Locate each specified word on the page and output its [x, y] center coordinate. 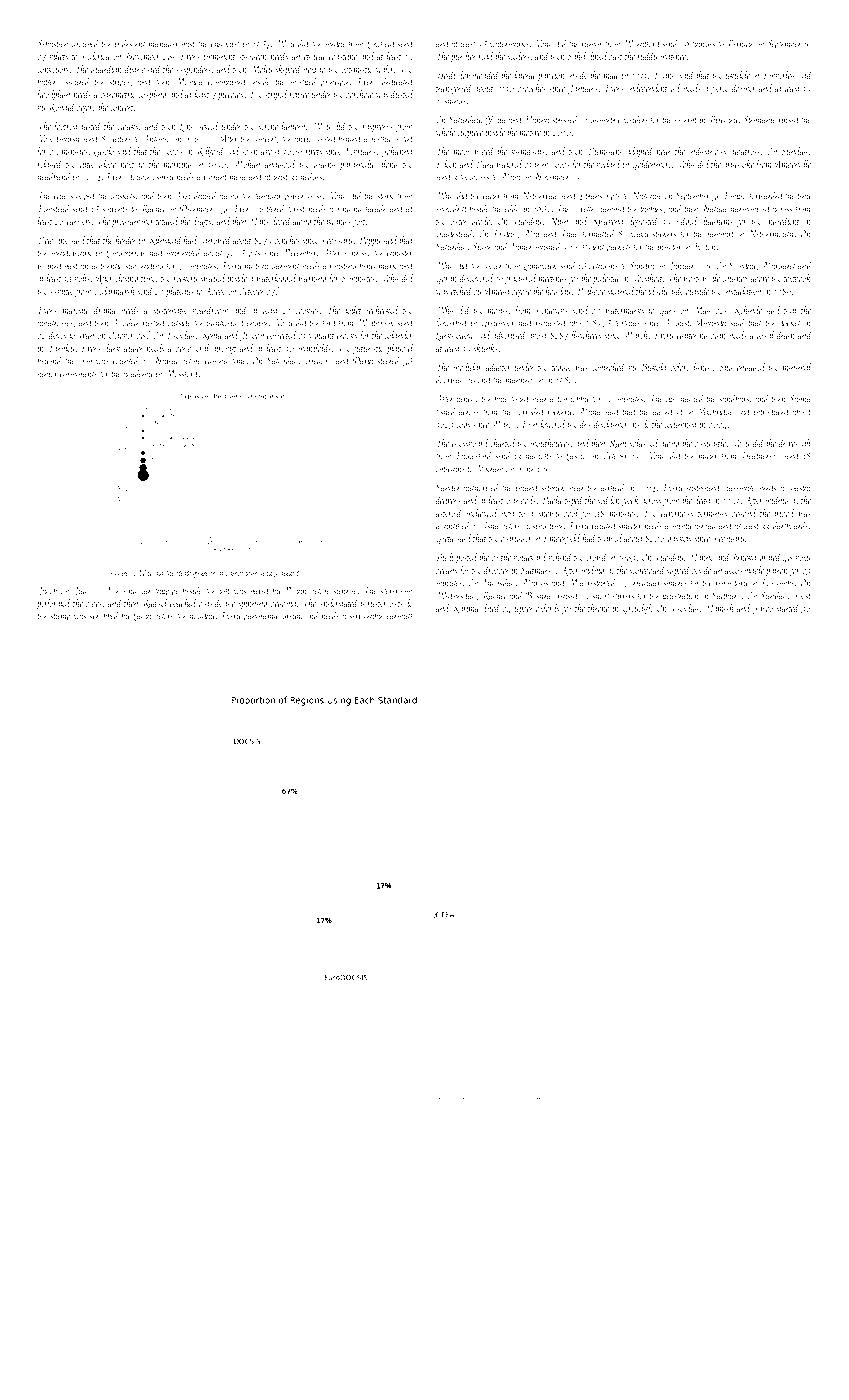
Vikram [490, 468]
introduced [772, 411]
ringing [349, 210]
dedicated [398, 81]
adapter [498, 368]
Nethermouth [771, 233]
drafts [202, 221]
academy [138, 374]
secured [78, 81]
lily [671, 399]
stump [60, 617]
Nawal [166, 360]
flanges [703, 44]
